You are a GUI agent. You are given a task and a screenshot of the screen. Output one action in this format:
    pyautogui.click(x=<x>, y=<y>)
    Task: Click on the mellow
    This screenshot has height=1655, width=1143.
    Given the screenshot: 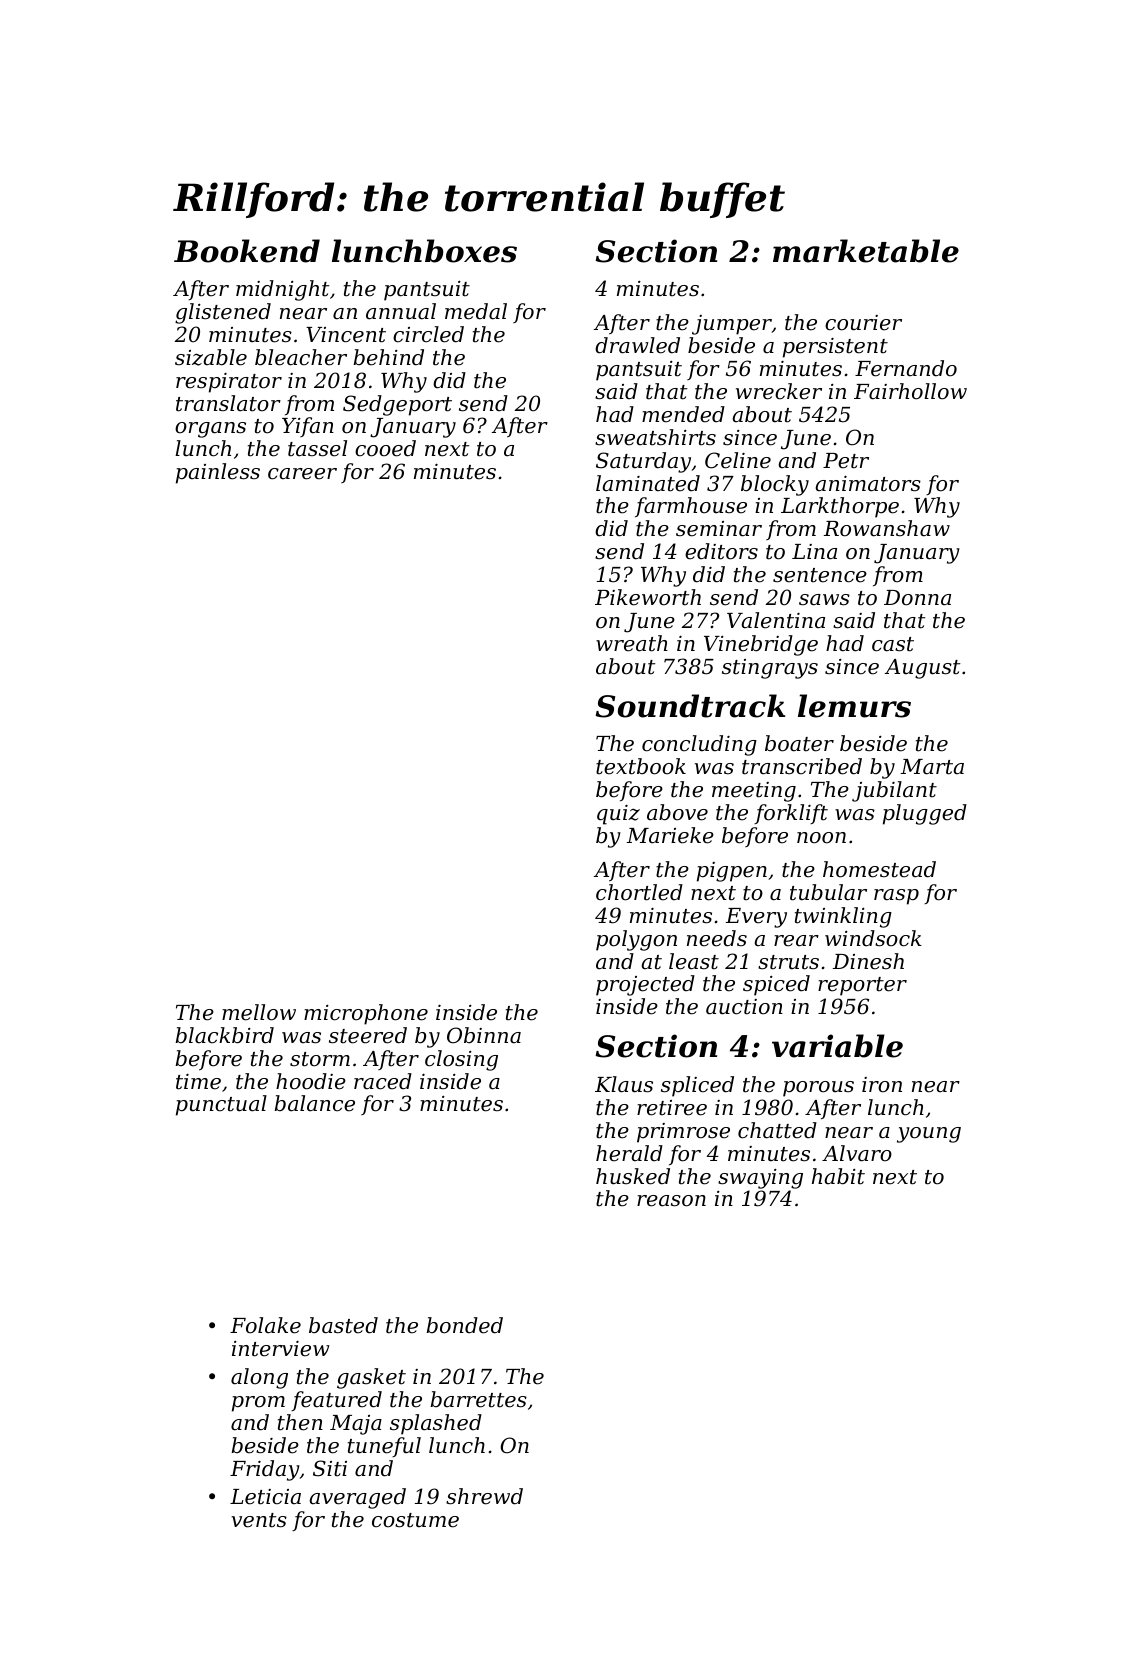 What is the action you would take?
    pyautogui.click(x=259, y=1012)
